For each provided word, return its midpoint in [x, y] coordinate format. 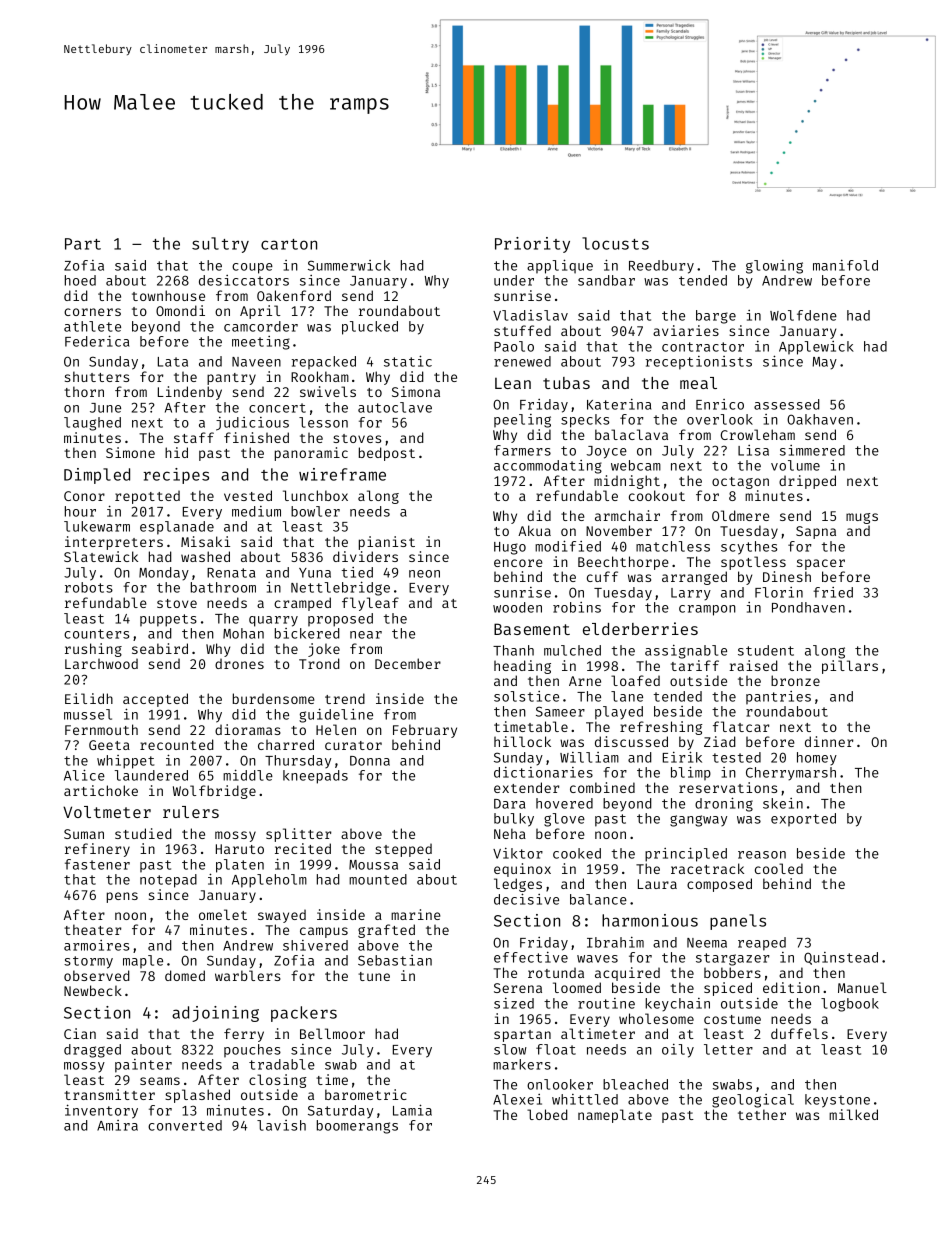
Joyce [607, 452]
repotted [147, 497]
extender [526, 787]
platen [240, 866]
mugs [862, 518]
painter [143, 1066]
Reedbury [661, 267]
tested [736, 757]
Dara [509, 804]
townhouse [168, 295]
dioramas [248, 729]
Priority [532, 245]
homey [817, 759]
